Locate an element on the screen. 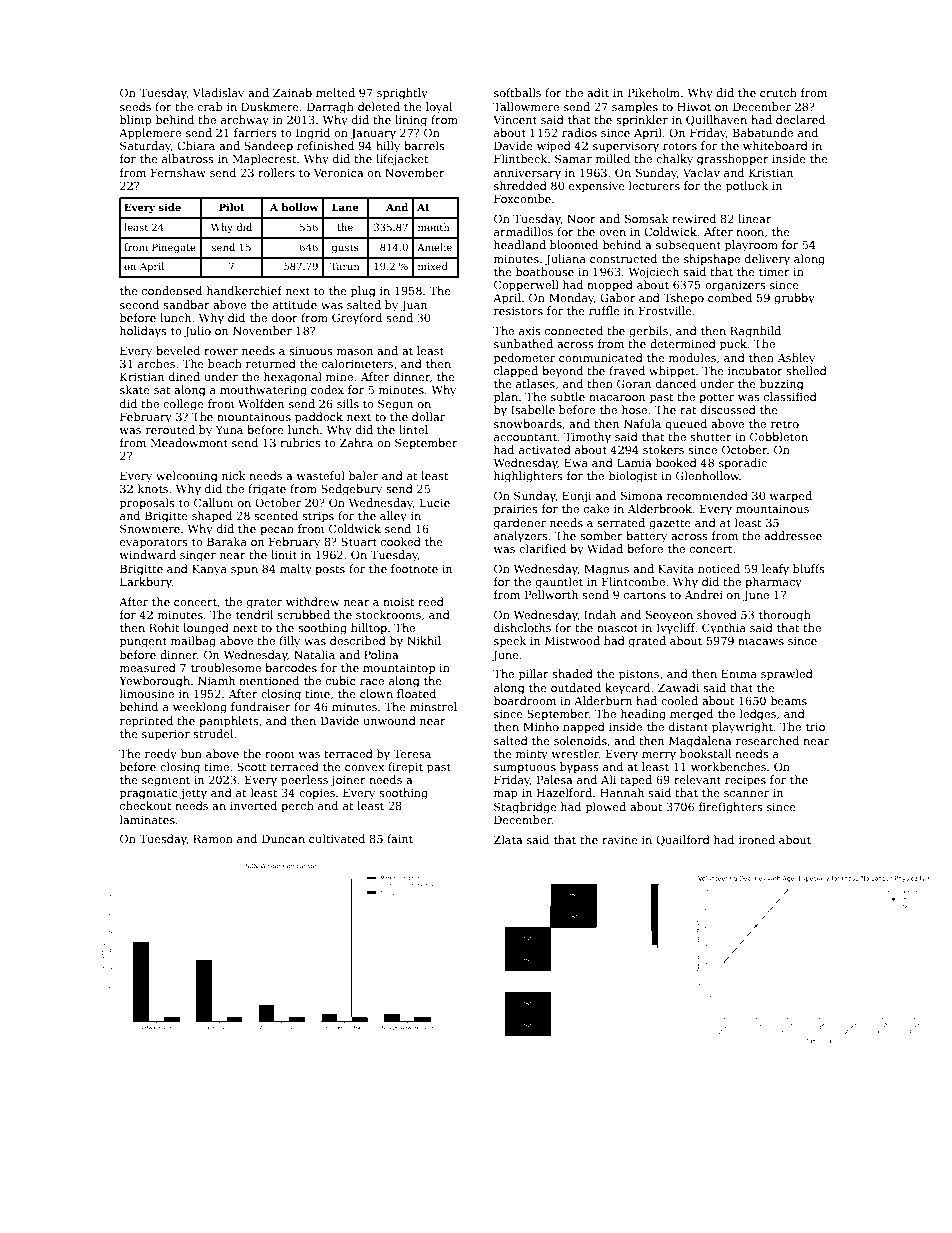 The image size is (952, 1233). mason is located at coordinates (355, 352).
